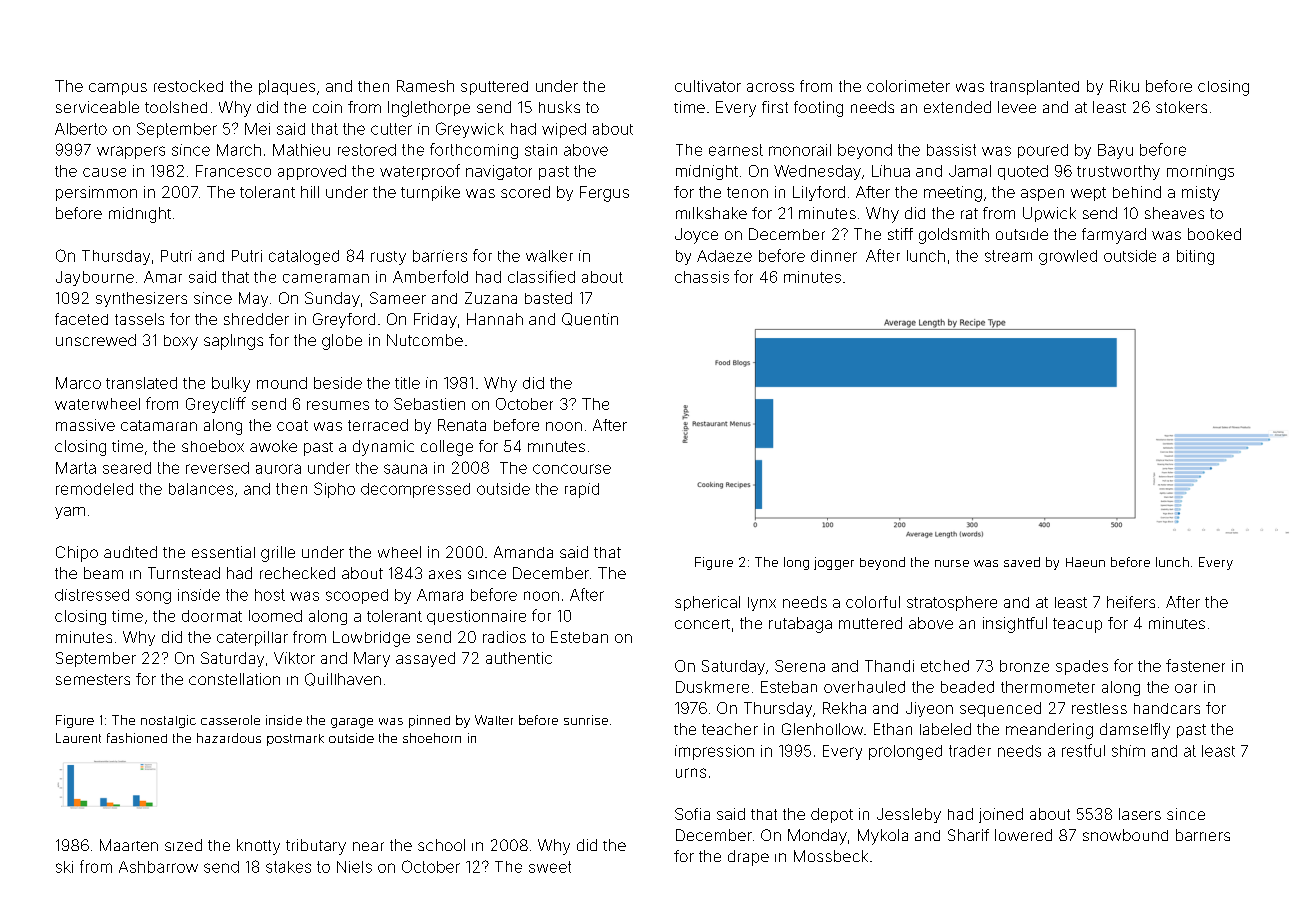  Describe the element at coordinates (708, 86) in the screenshot. I see `cultivator` at that location.
